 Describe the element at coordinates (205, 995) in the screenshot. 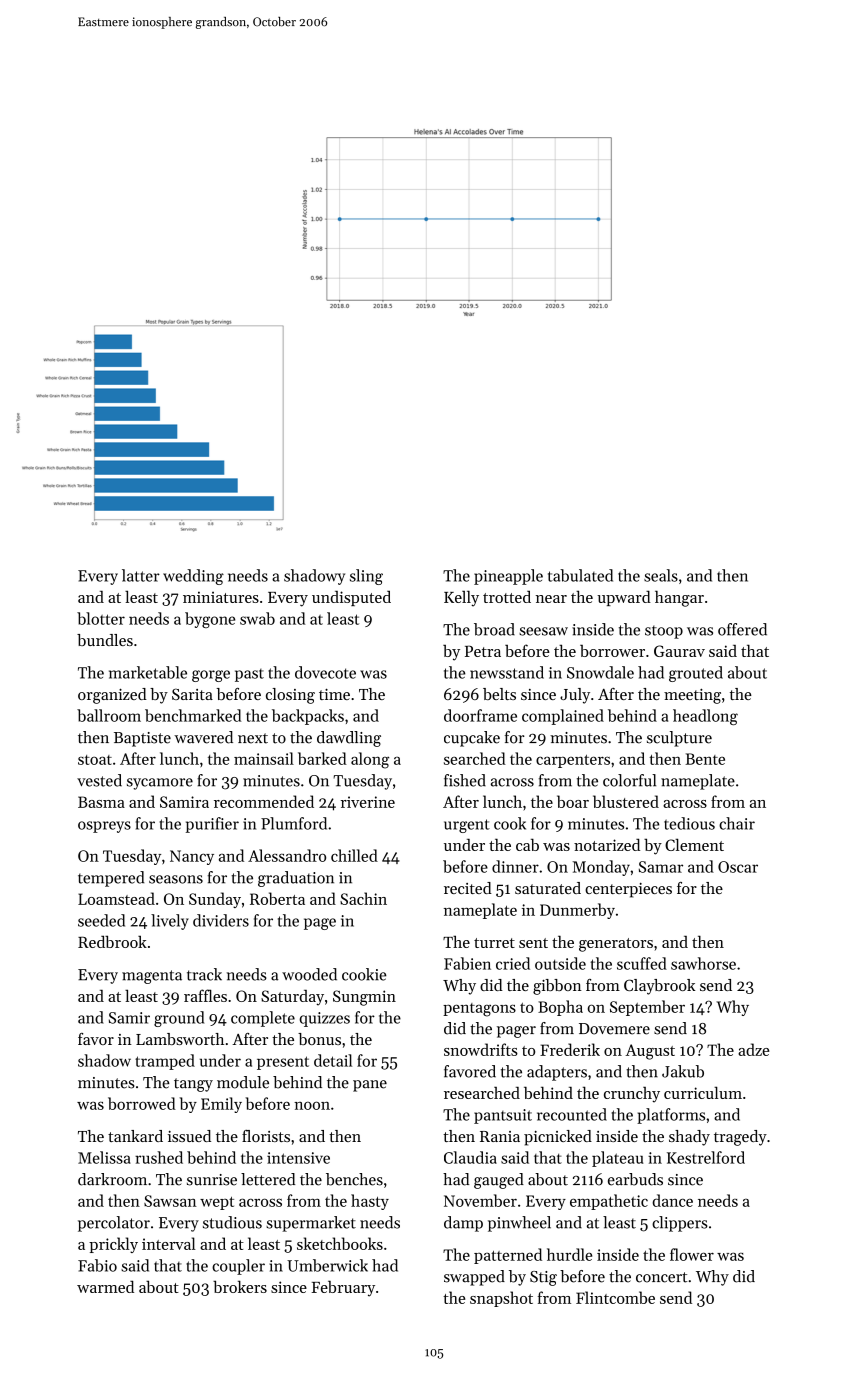

I see `raffles` at that location.
